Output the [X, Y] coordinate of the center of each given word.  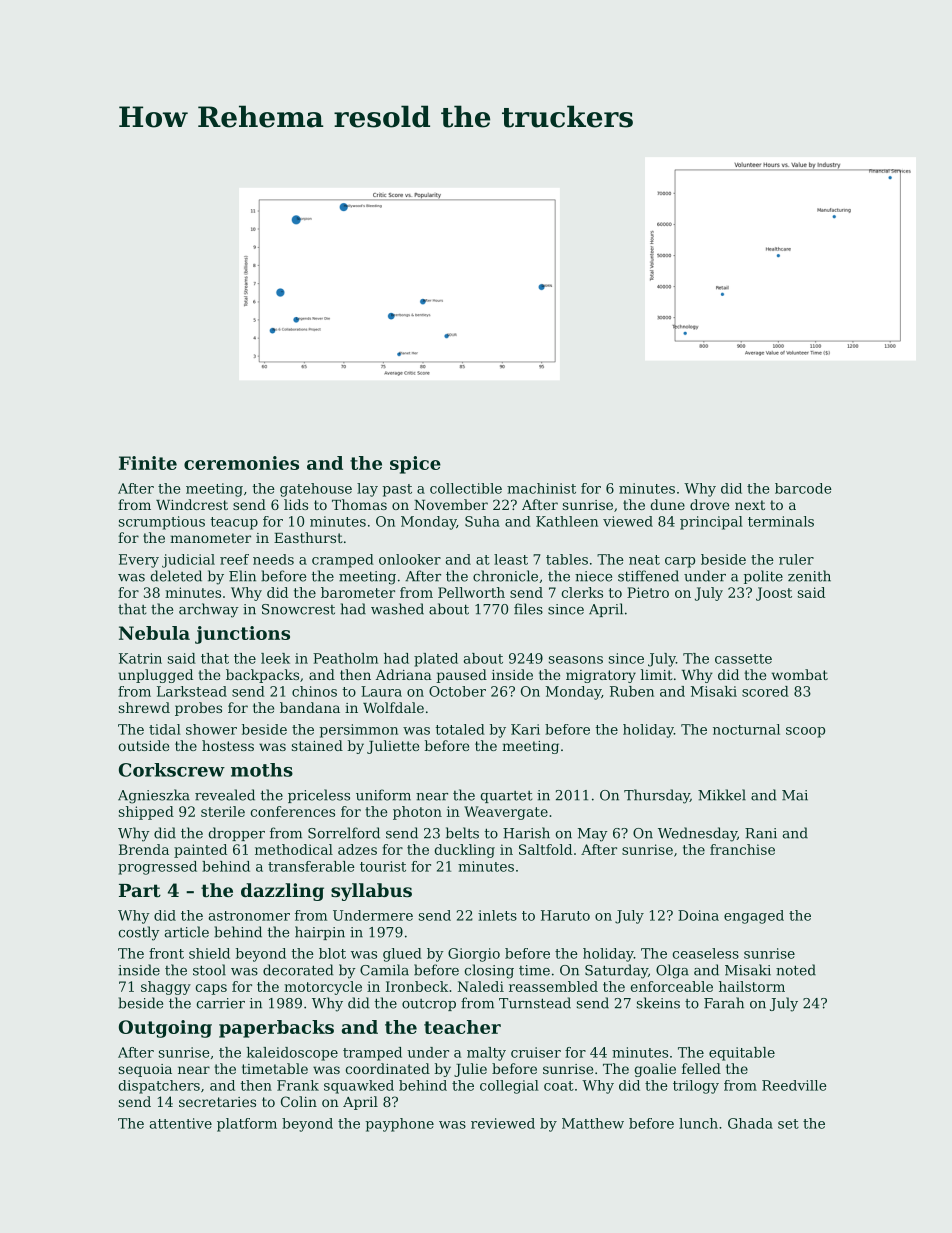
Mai [795, 795]
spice [415, 465]
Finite [148, 463]
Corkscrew [172, 770]
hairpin [320, 933]
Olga [672, 971]
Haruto [565, 915]
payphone [399, 1125]
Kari [525, 729]
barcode [803, 488]
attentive [181, 1123]
